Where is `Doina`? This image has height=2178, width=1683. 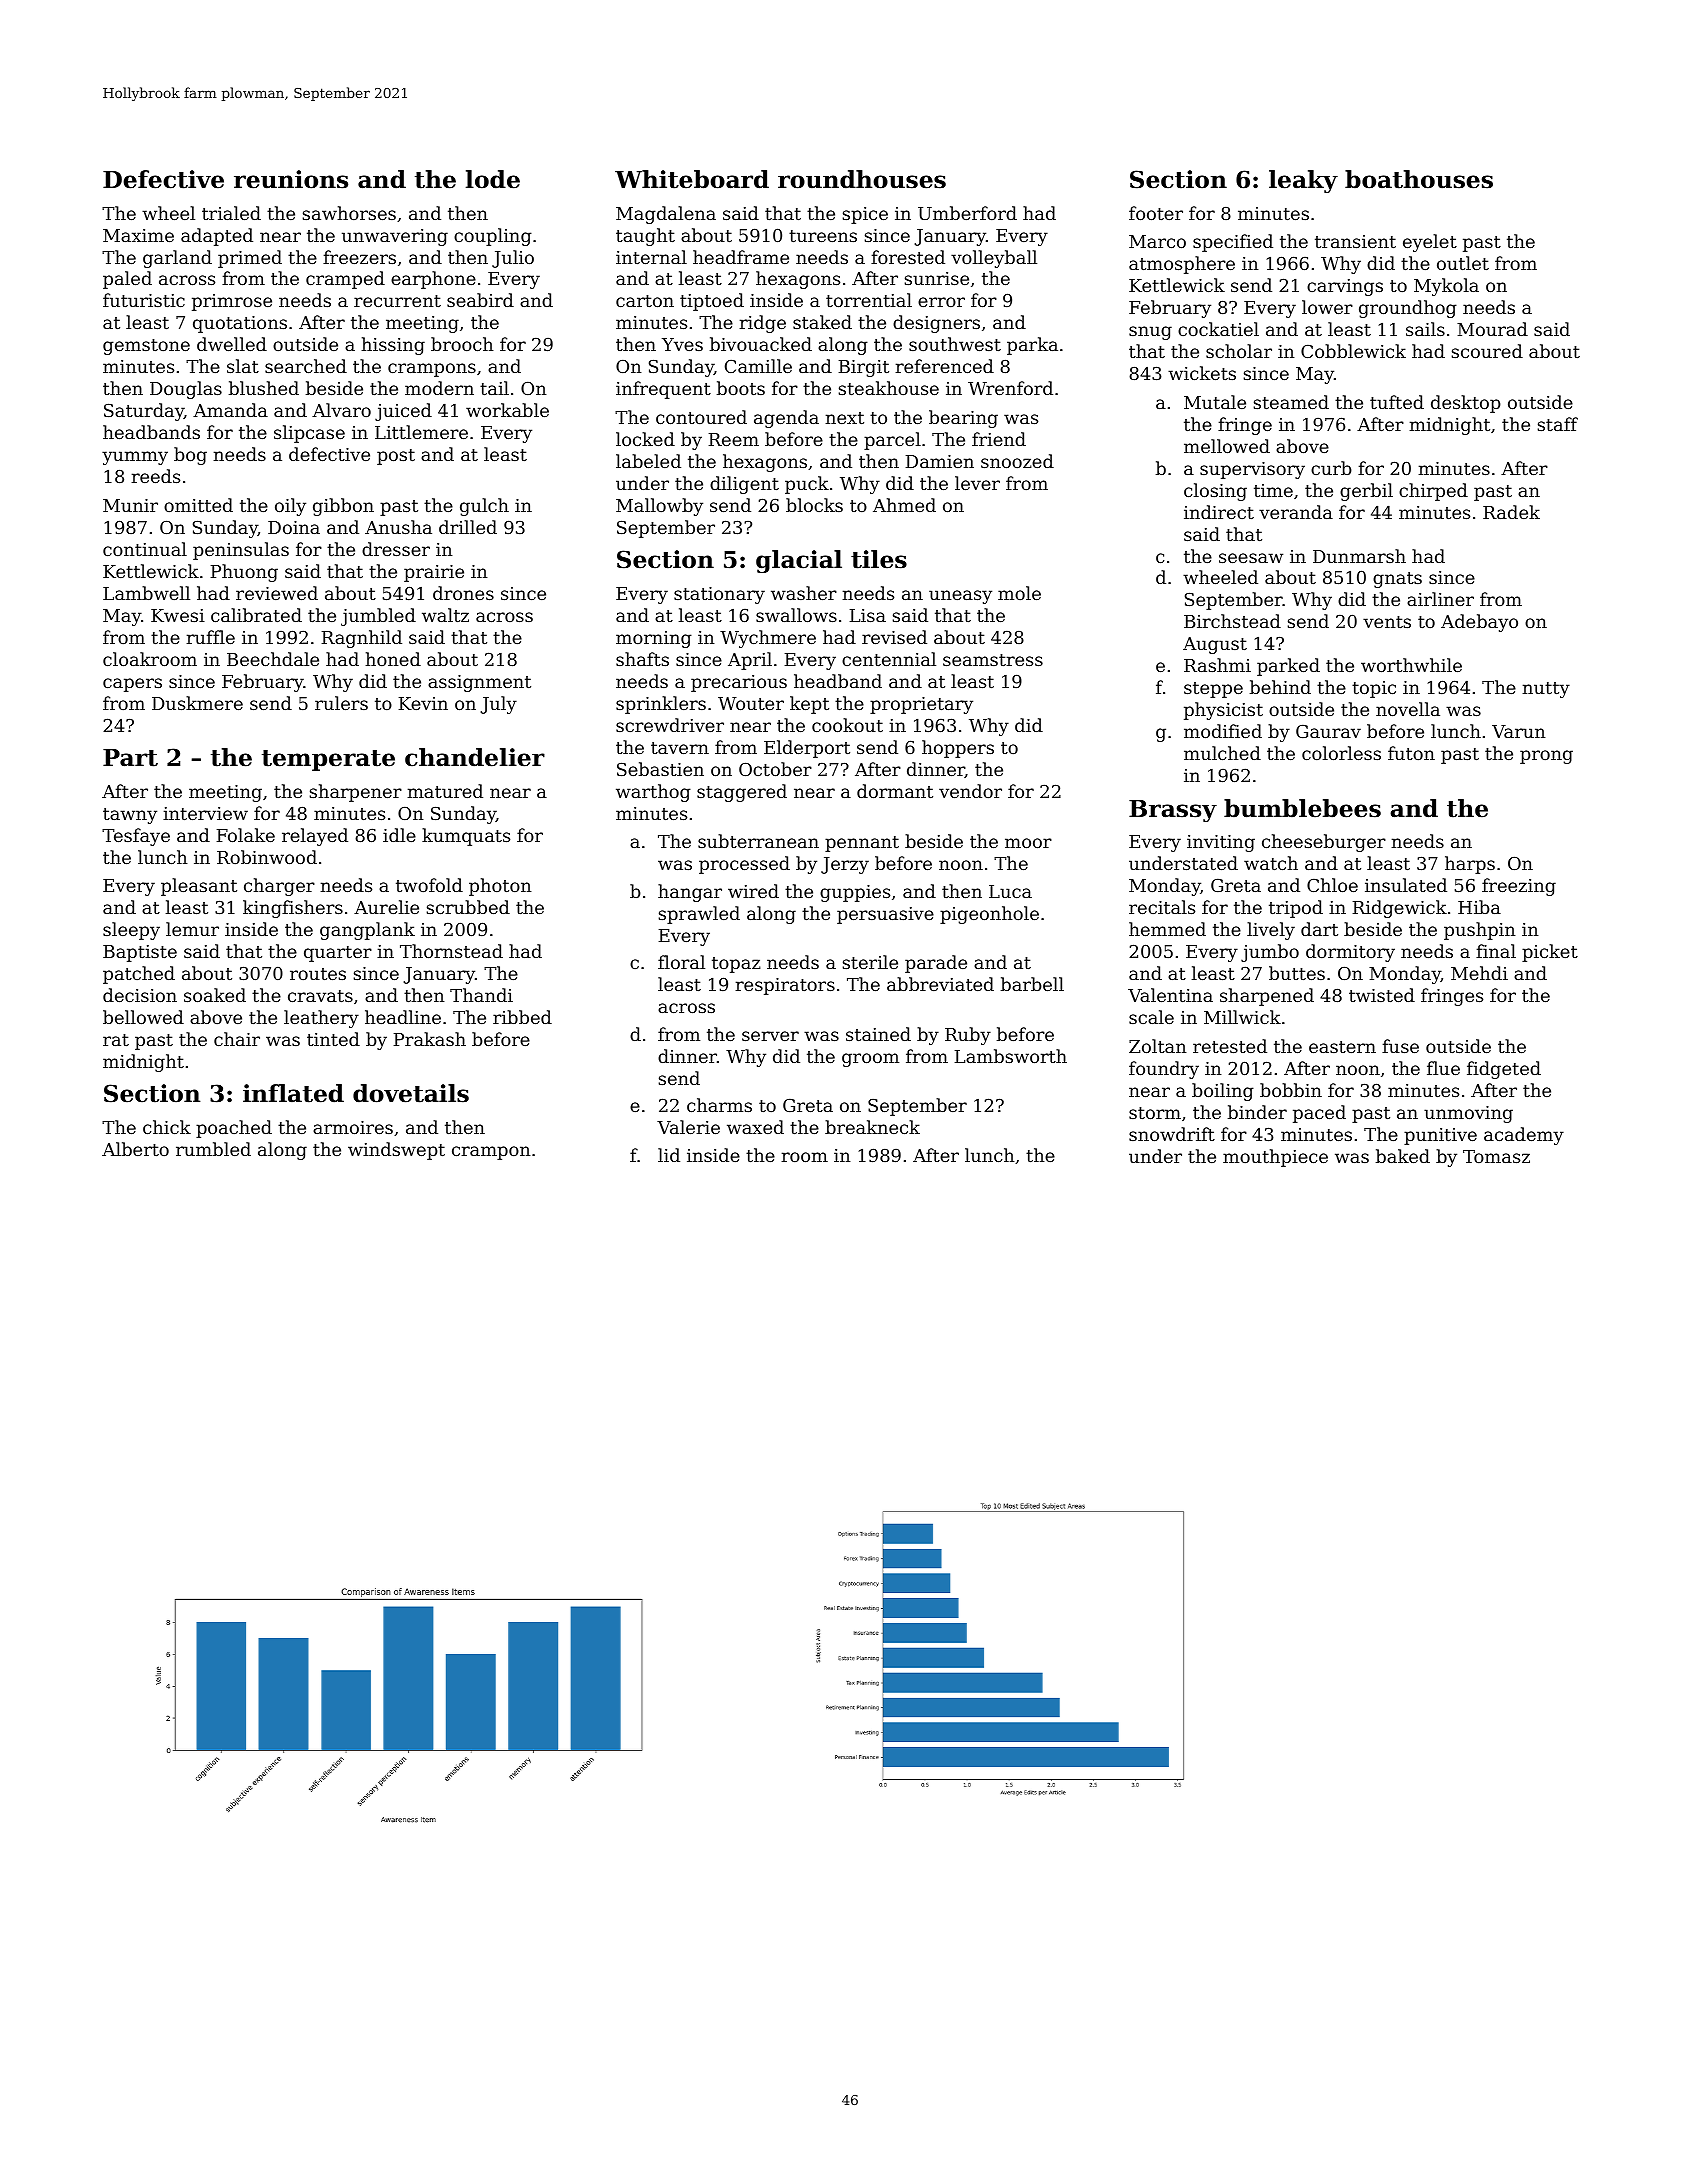
Doina is located at coordinates (294, 527).
